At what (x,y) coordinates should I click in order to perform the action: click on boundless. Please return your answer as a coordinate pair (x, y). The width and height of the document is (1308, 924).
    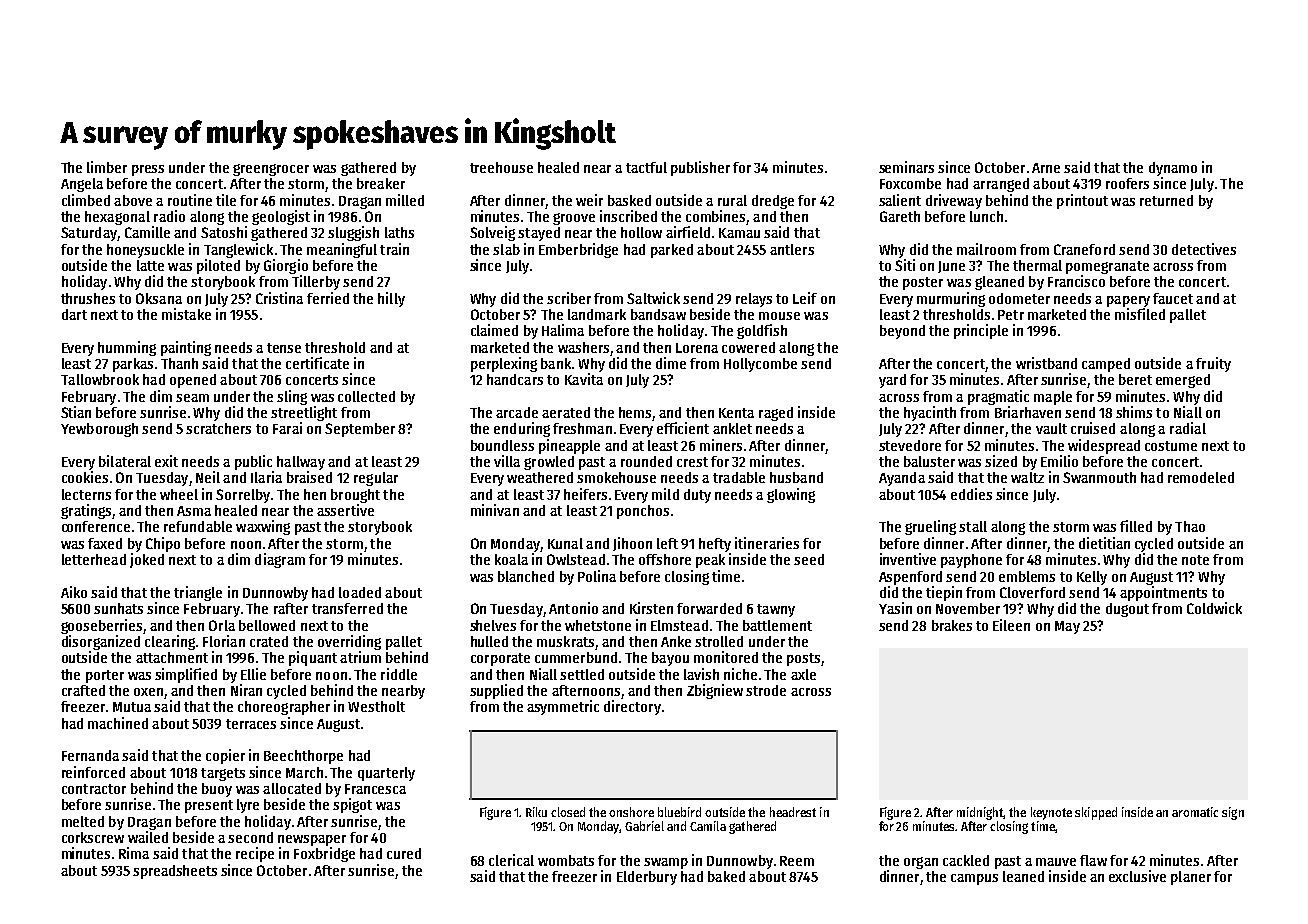
    Looking at the image, I should click on (502, 445).
